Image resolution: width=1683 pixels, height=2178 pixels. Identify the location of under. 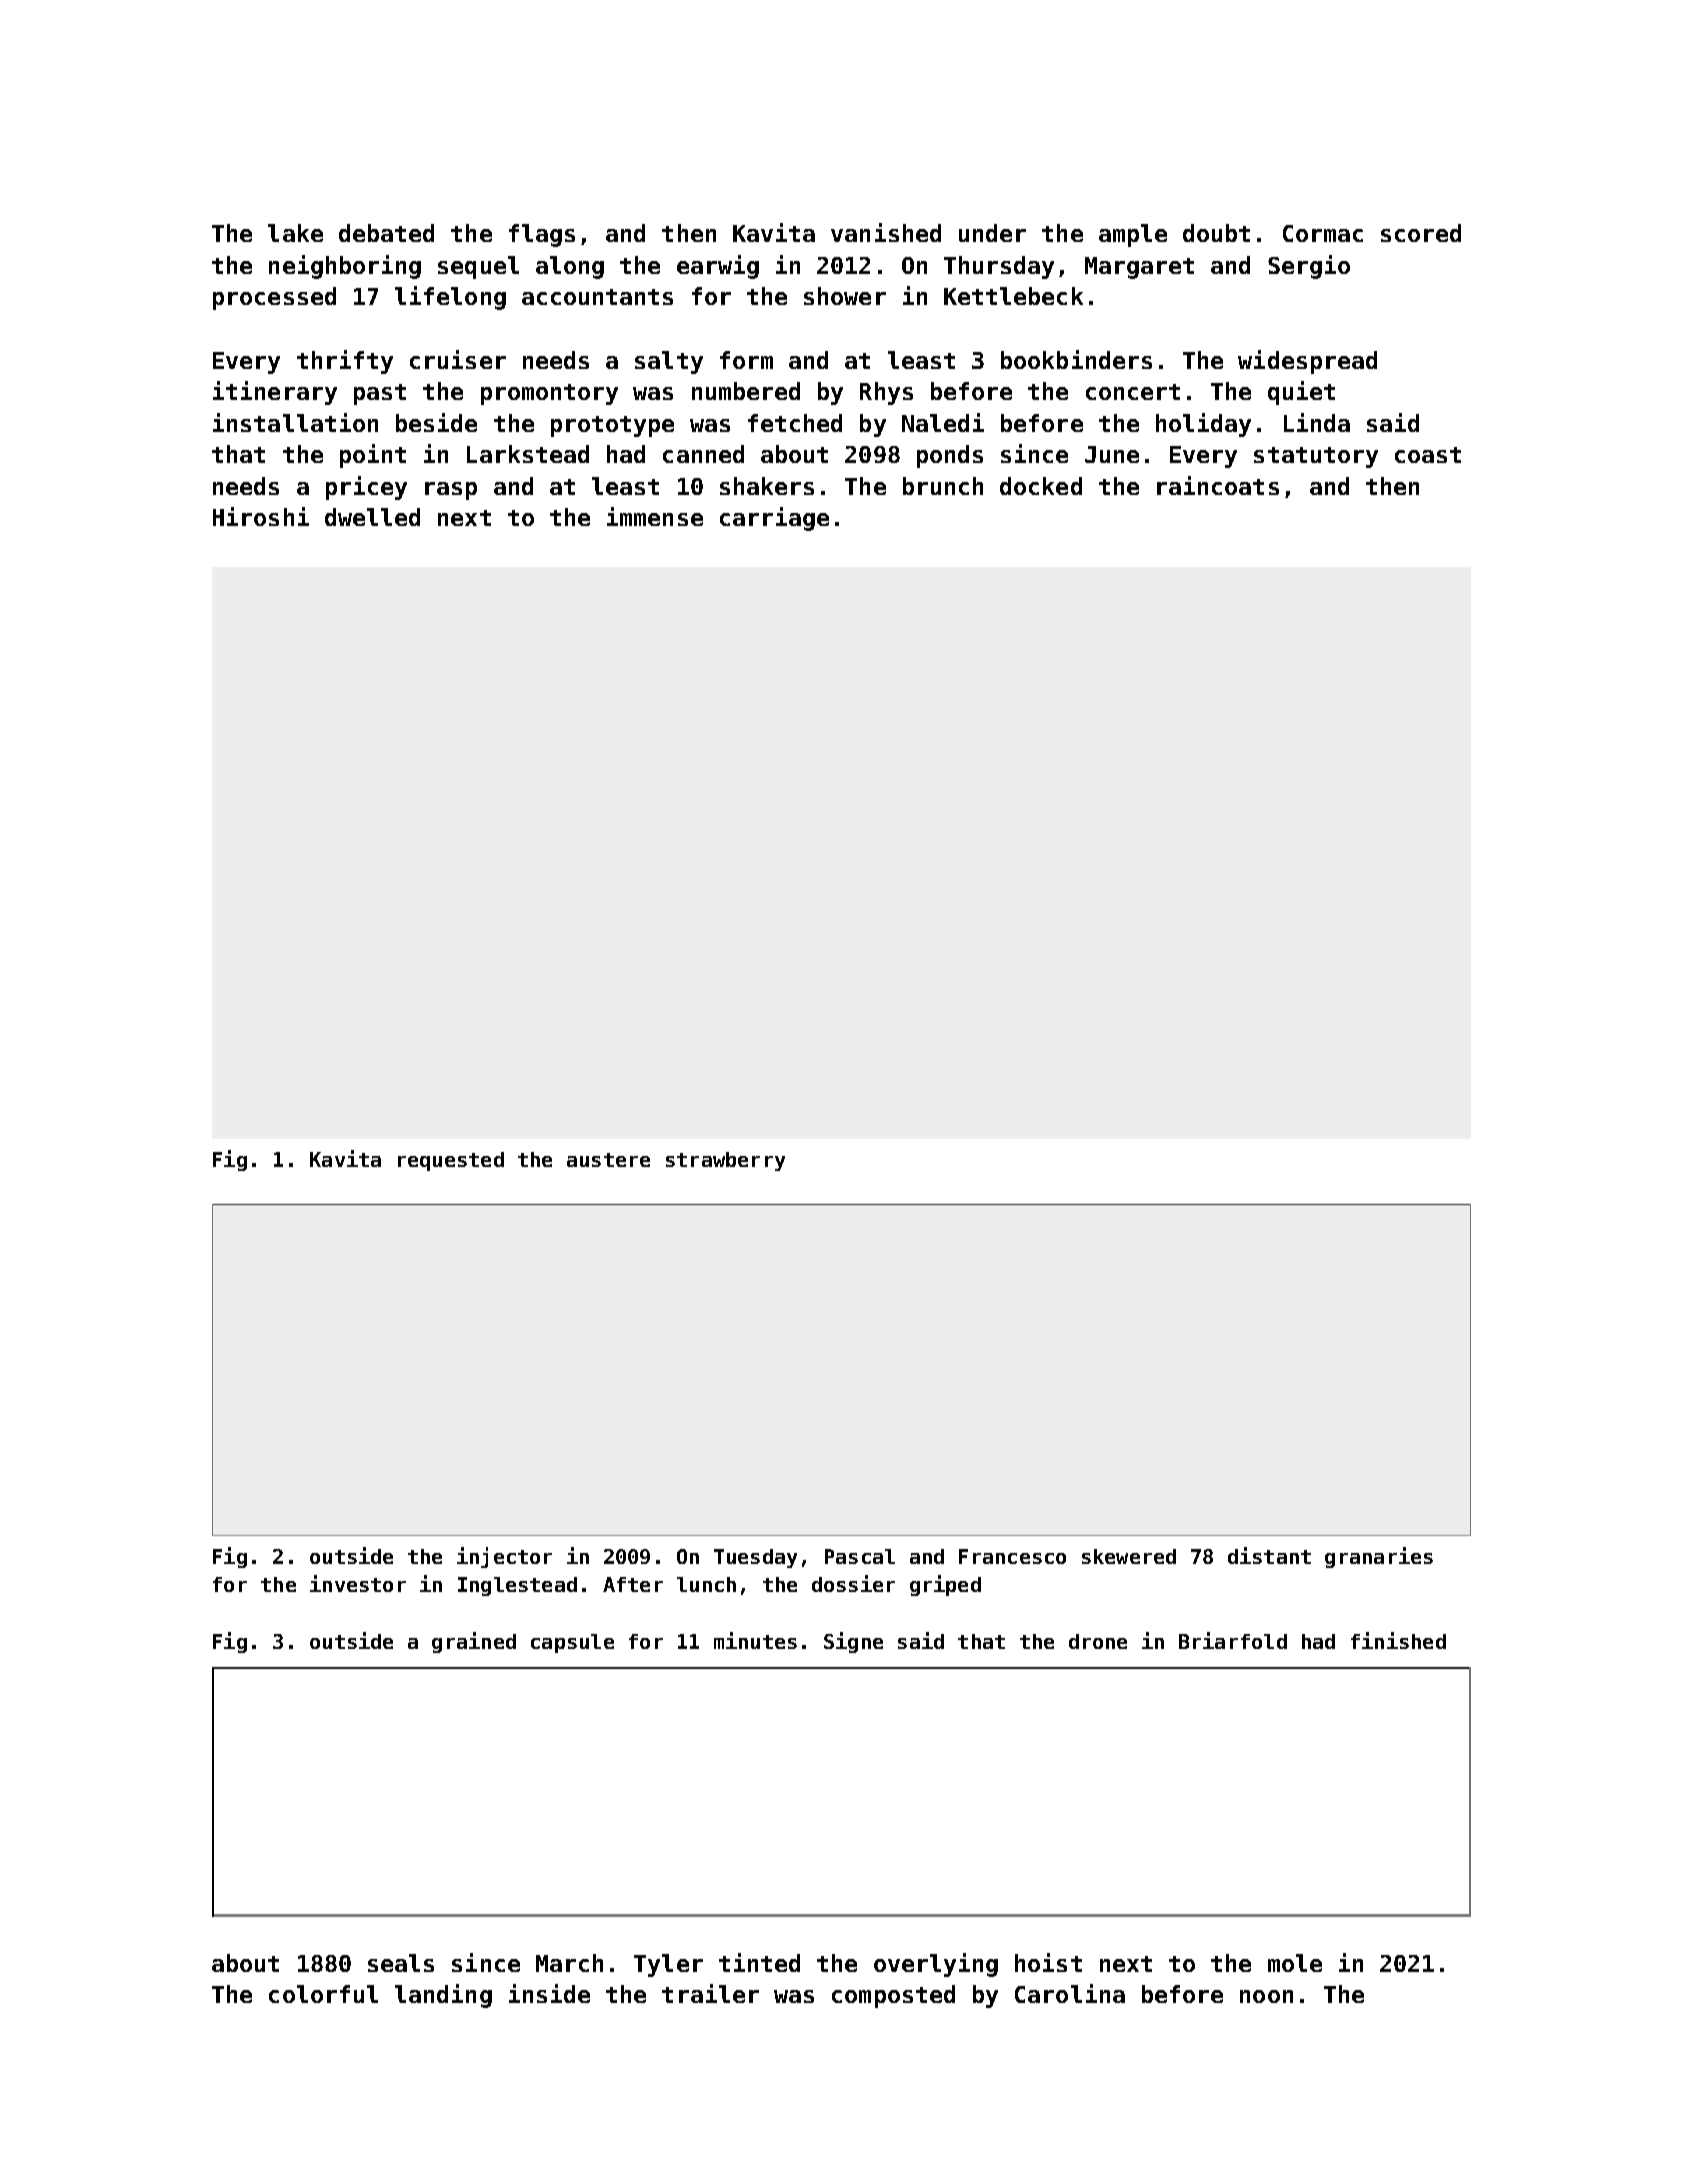
(992, 233).
